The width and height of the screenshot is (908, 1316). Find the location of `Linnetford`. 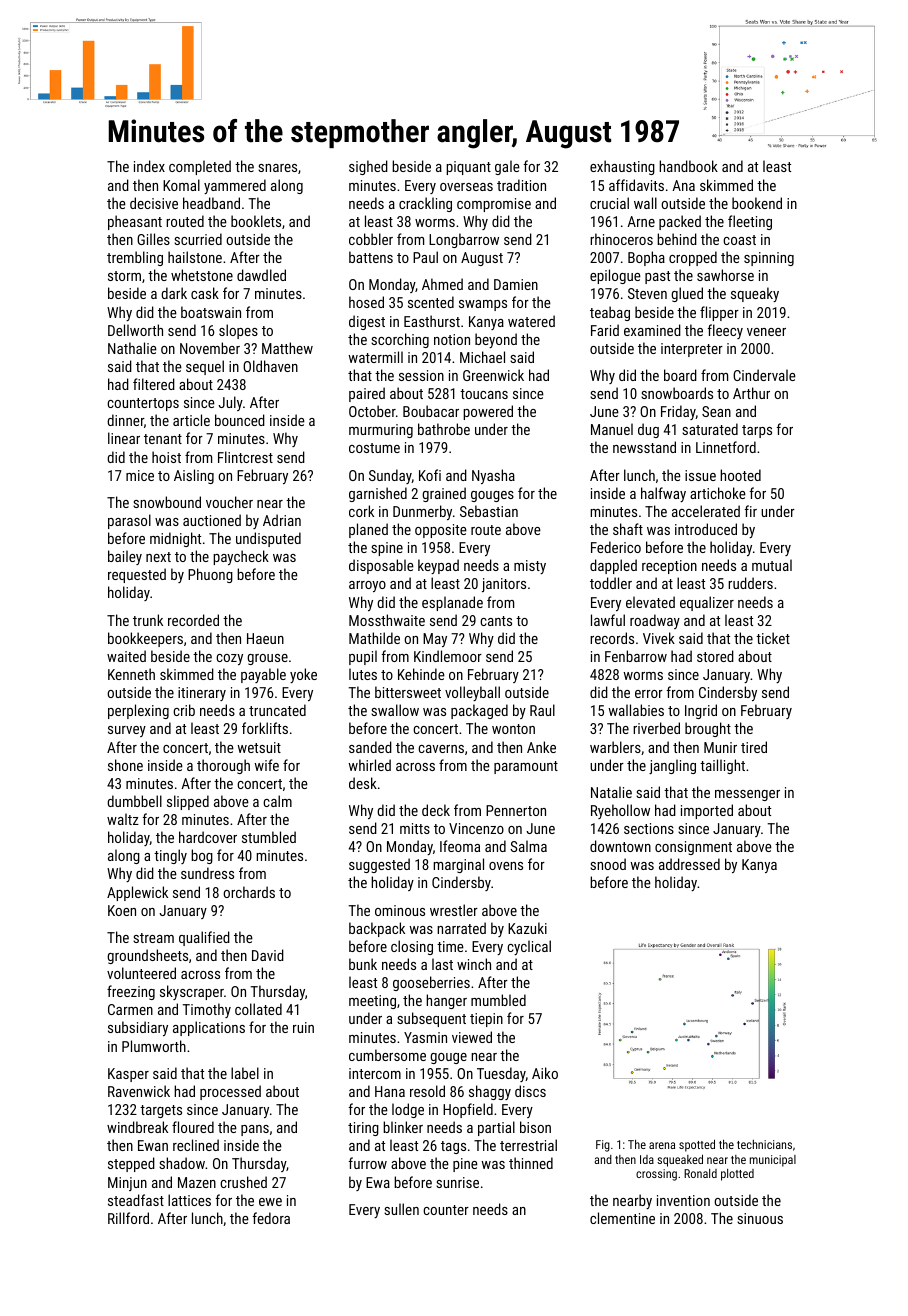

Linnetford is located at coordinates (726, 447).
